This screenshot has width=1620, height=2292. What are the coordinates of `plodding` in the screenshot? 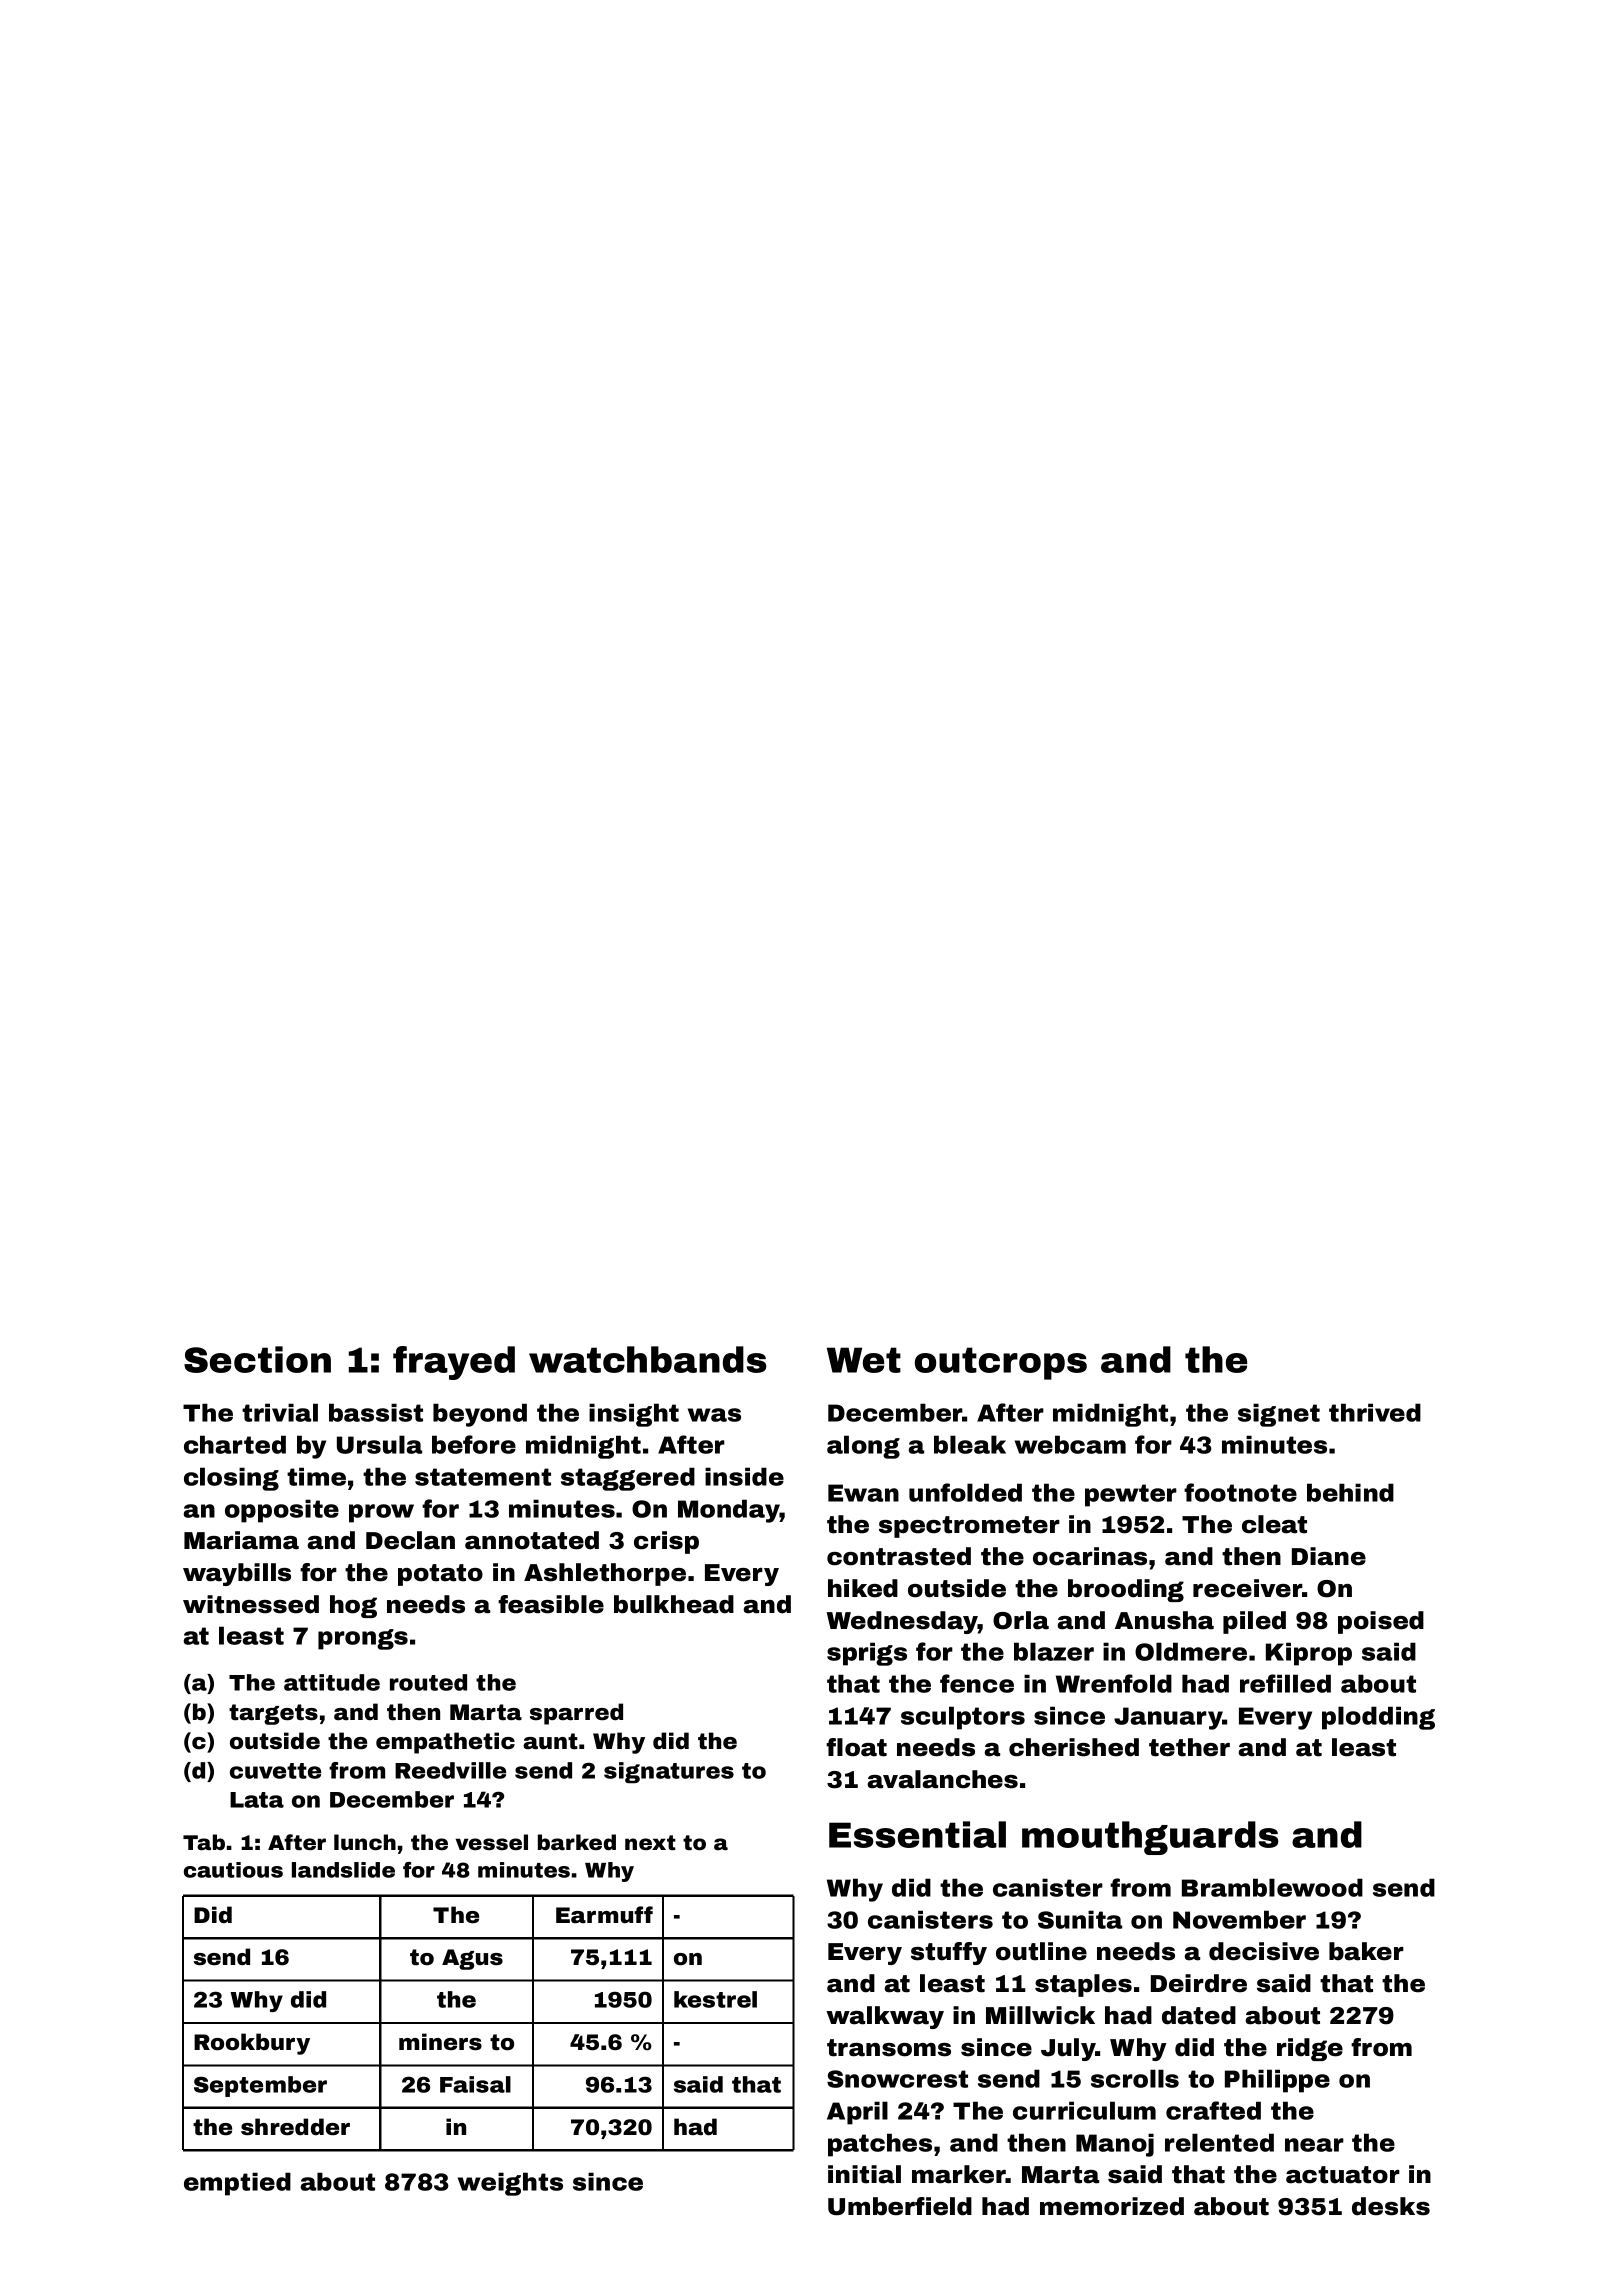 It's located at (1378, 1718).
